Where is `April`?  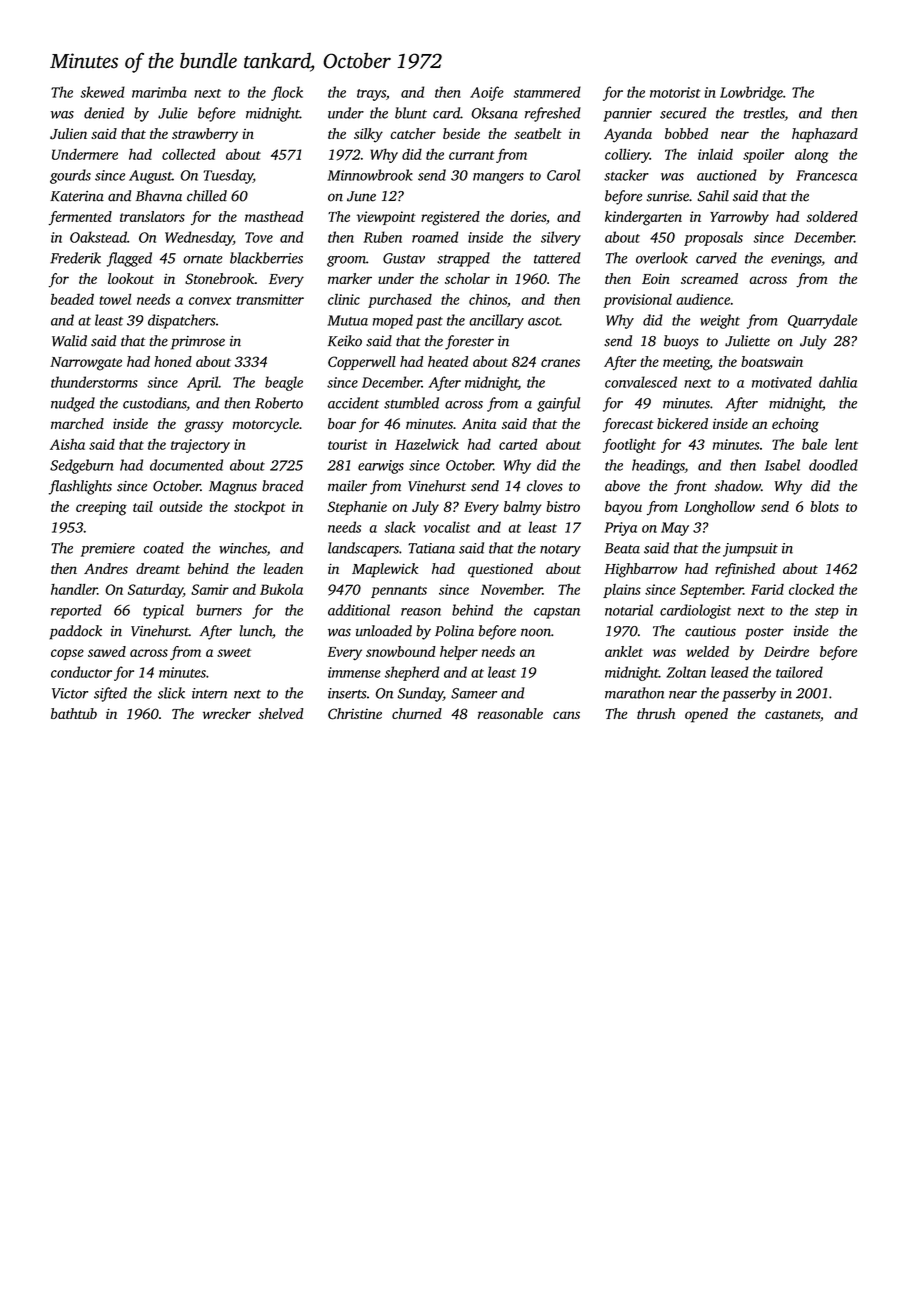 April is located at coordinates (202, 383).
